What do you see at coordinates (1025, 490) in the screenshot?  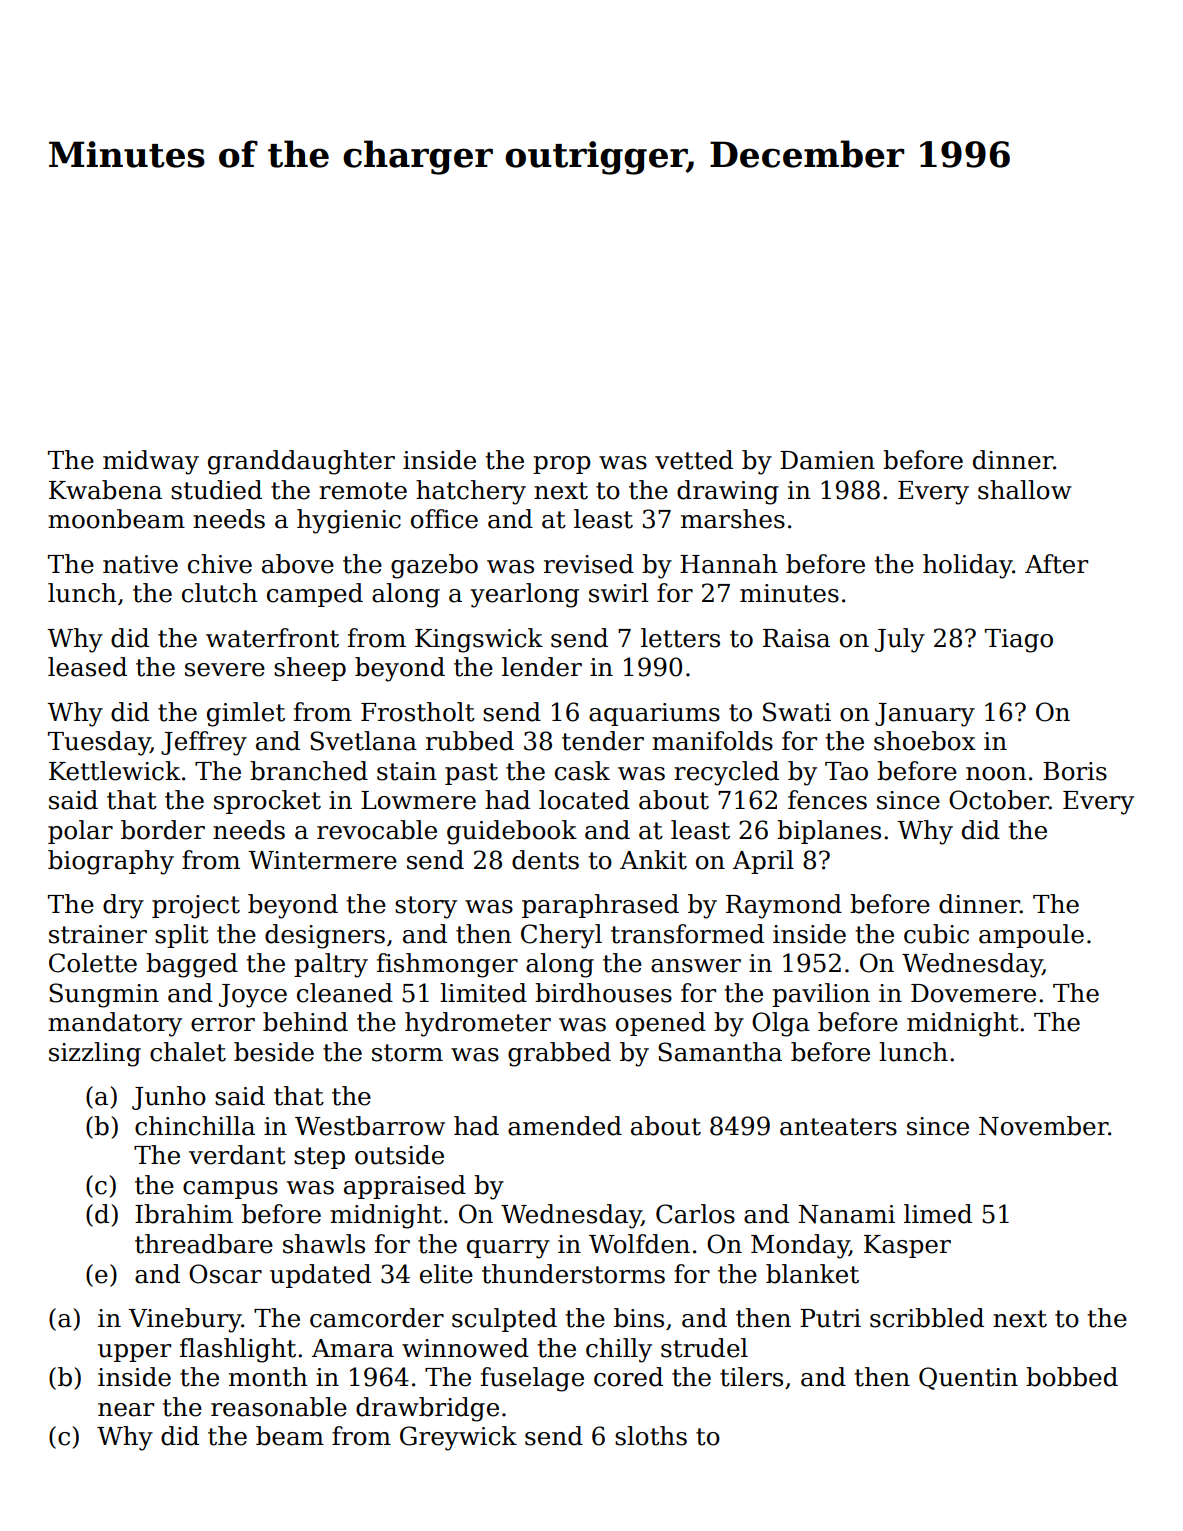 I see `shallow` at bounding box center [1025, 490].
